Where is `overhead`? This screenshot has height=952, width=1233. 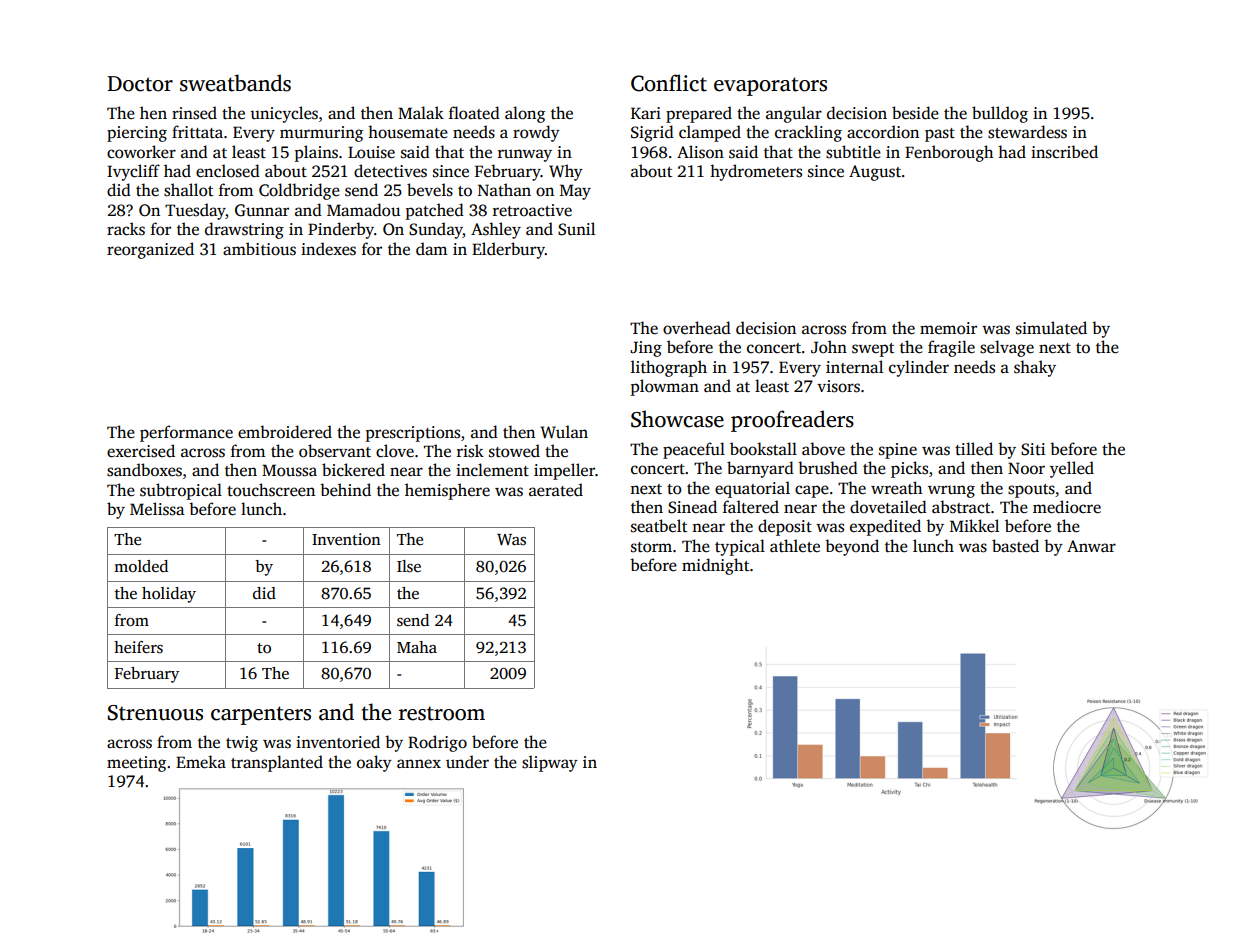 overhead is located at coordinates (697, 328).
